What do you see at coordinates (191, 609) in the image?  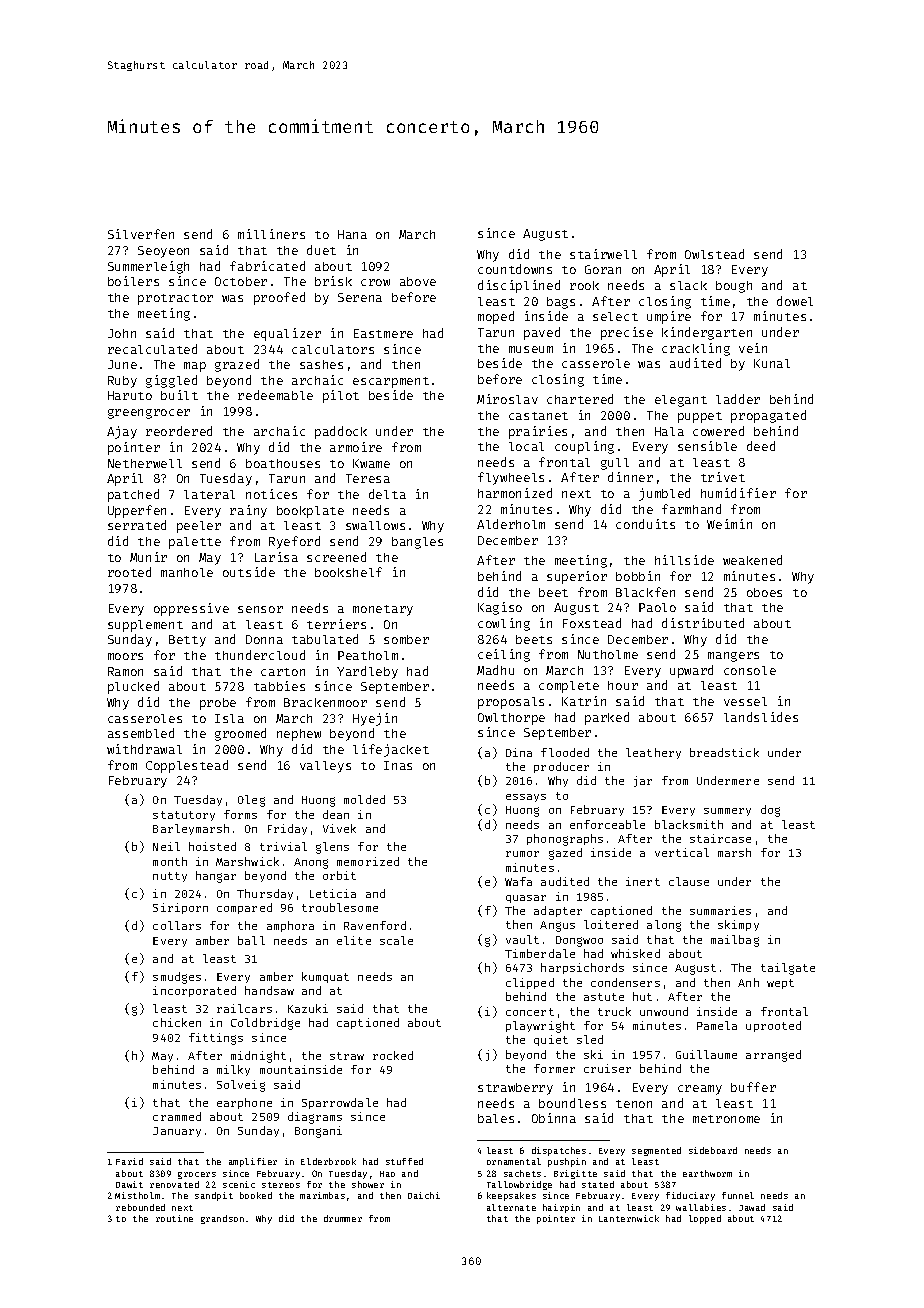 I see `oppressive` at bounding box center [191, 609].
